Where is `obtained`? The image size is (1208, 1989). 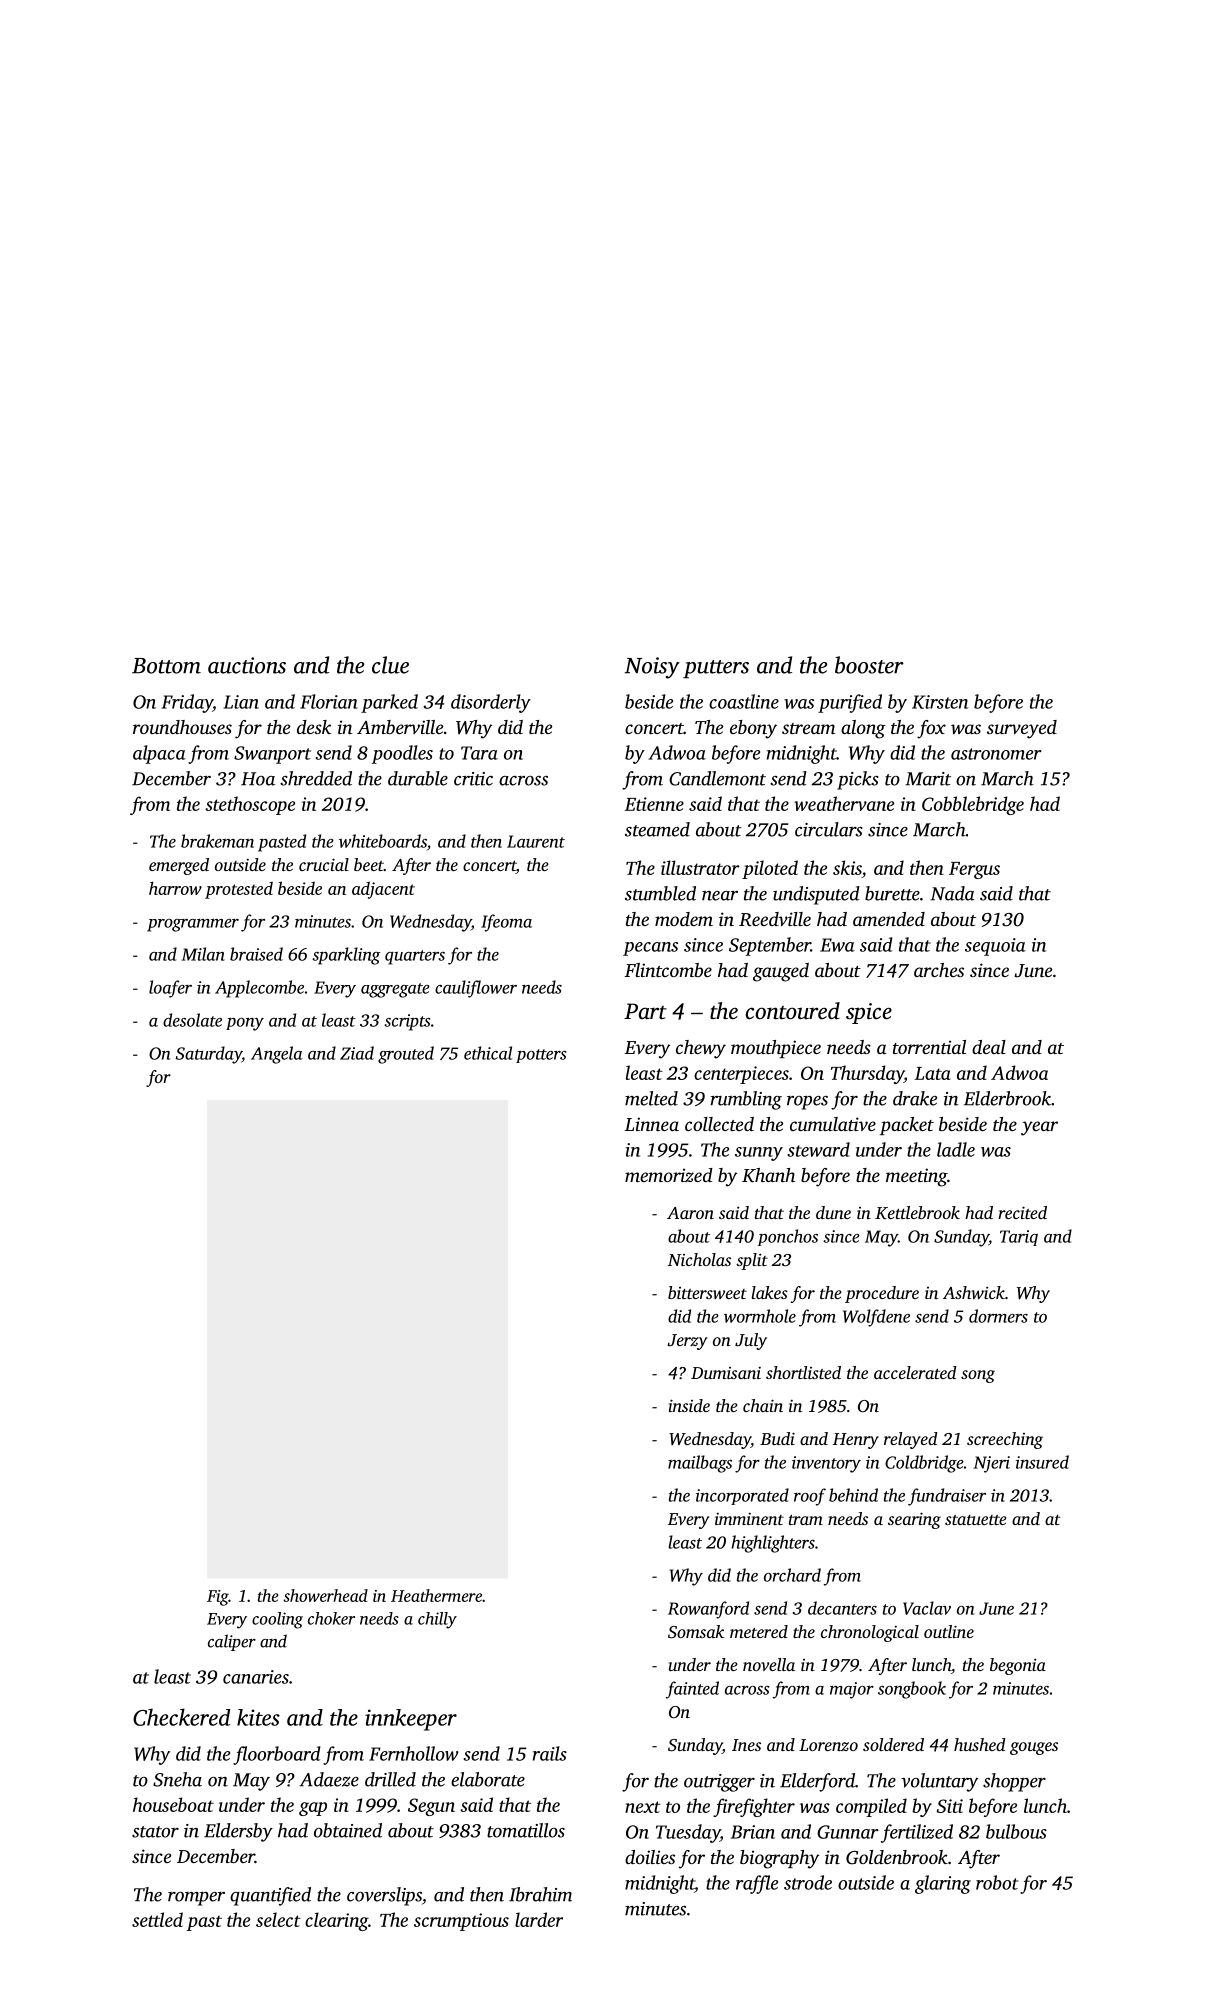
obtained is located at coordinates (348, 1830).
